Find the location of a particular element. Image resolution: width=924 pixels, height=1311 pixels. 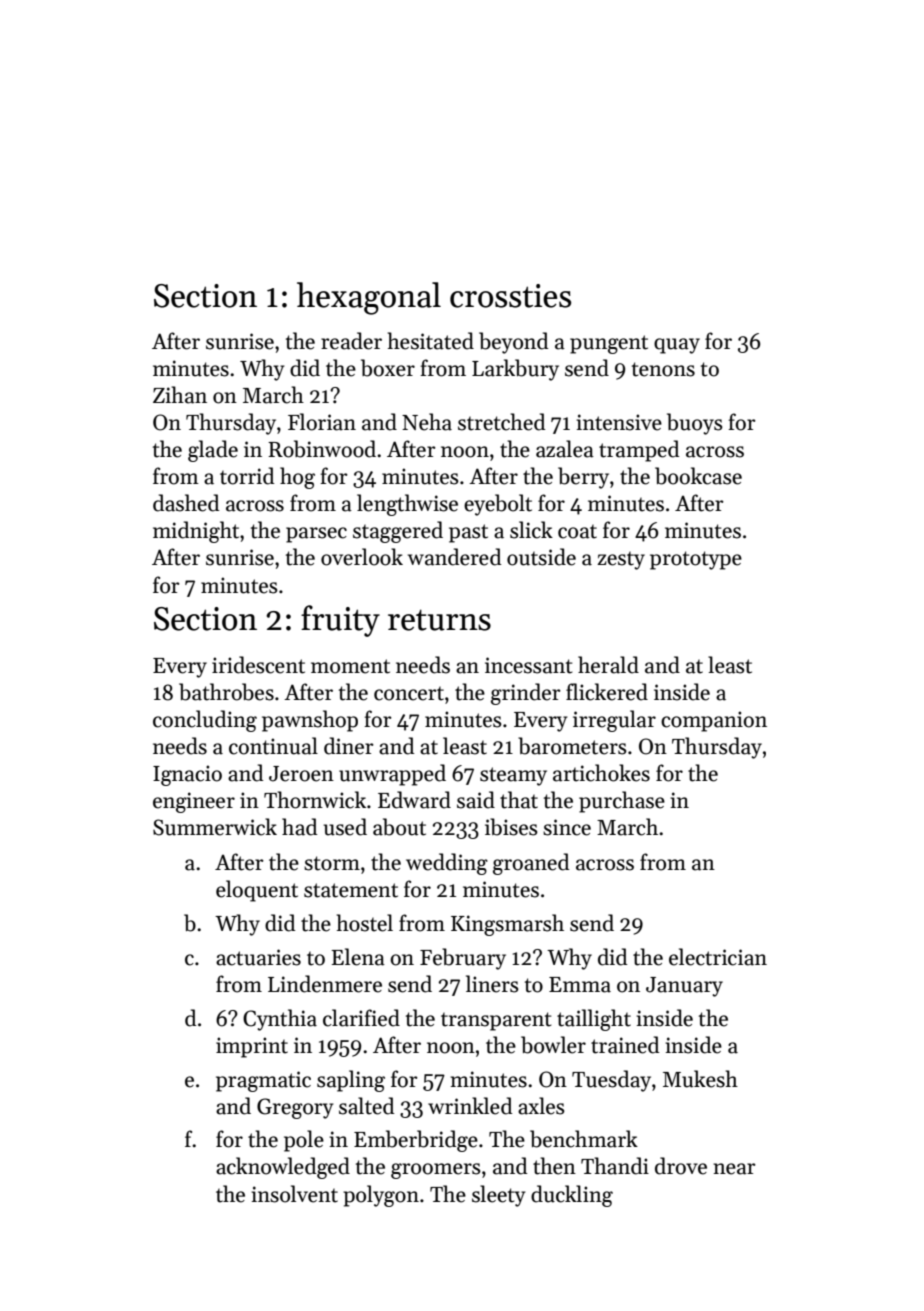

prototype is located at coordinates (696, 560).
